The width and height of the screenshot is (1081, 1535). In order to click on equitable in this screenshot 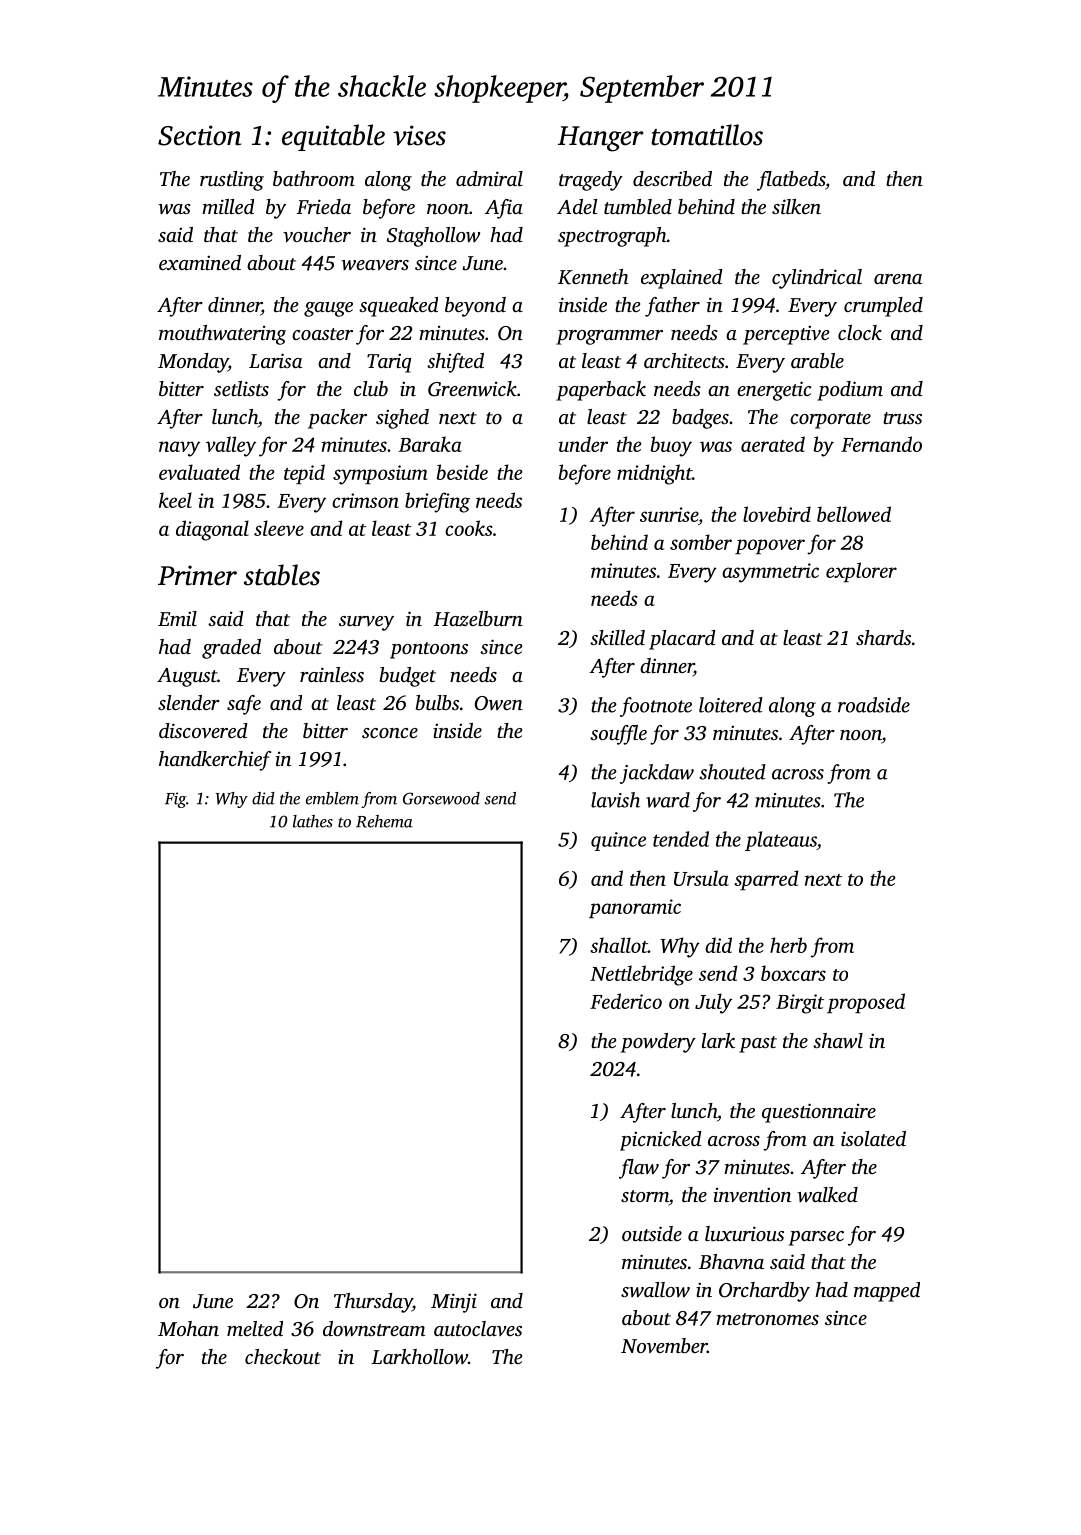, I will do `click(333, 137)`.
